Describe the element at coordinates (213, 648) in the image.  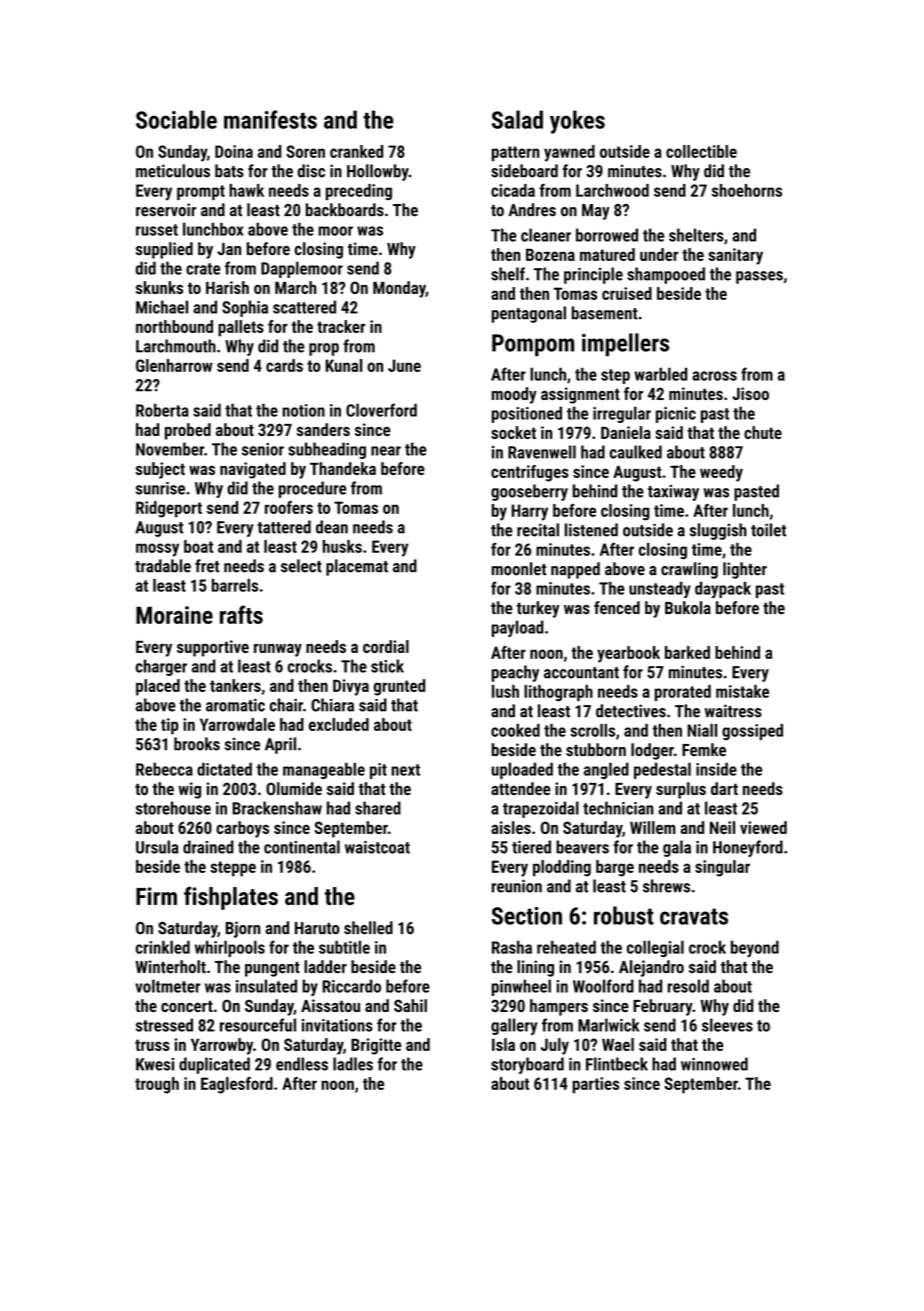
I see `supportive` at that location.
